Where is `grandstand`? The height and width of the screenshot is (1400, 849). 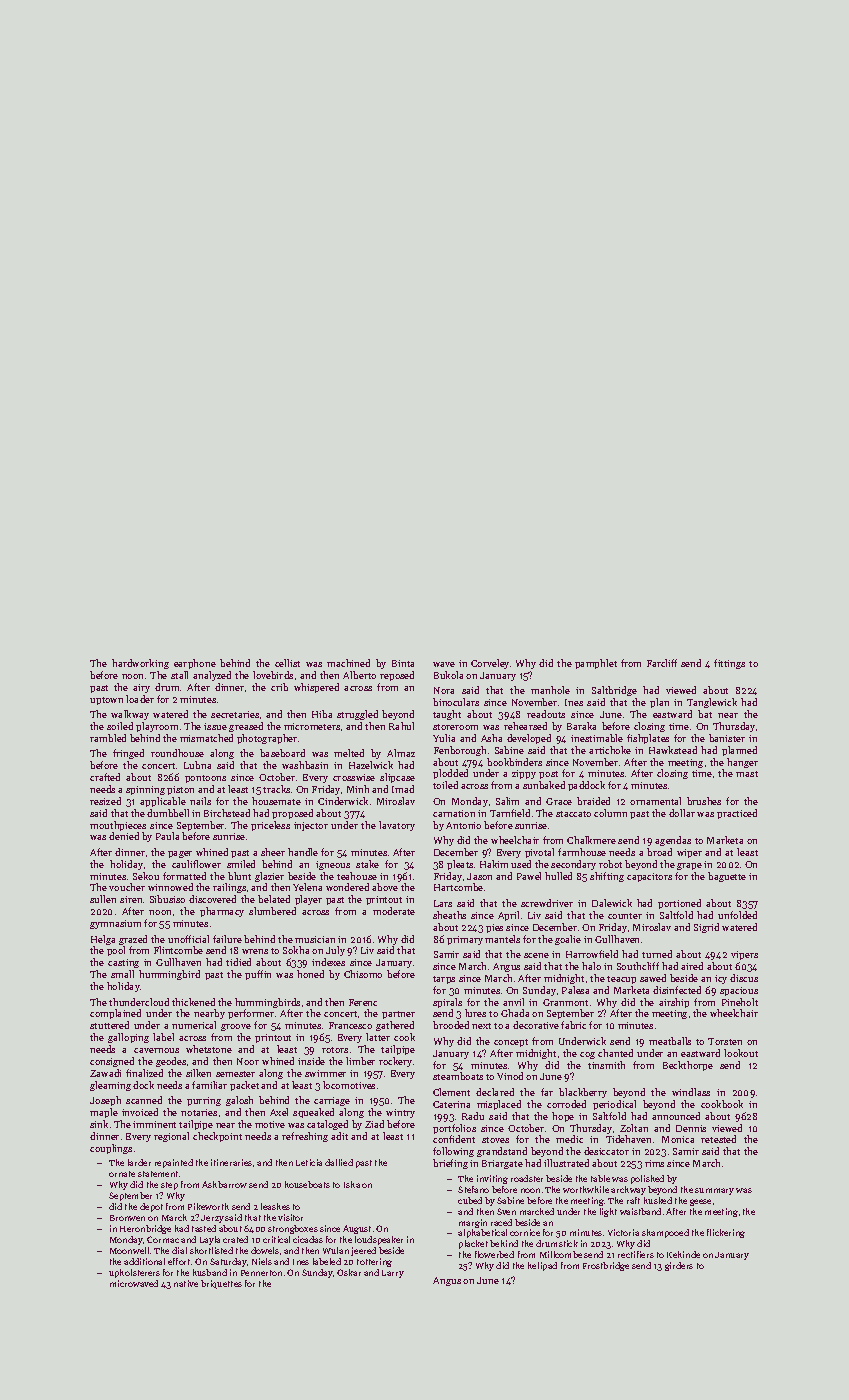
grandstand is located at coordinates (502, 1152).
